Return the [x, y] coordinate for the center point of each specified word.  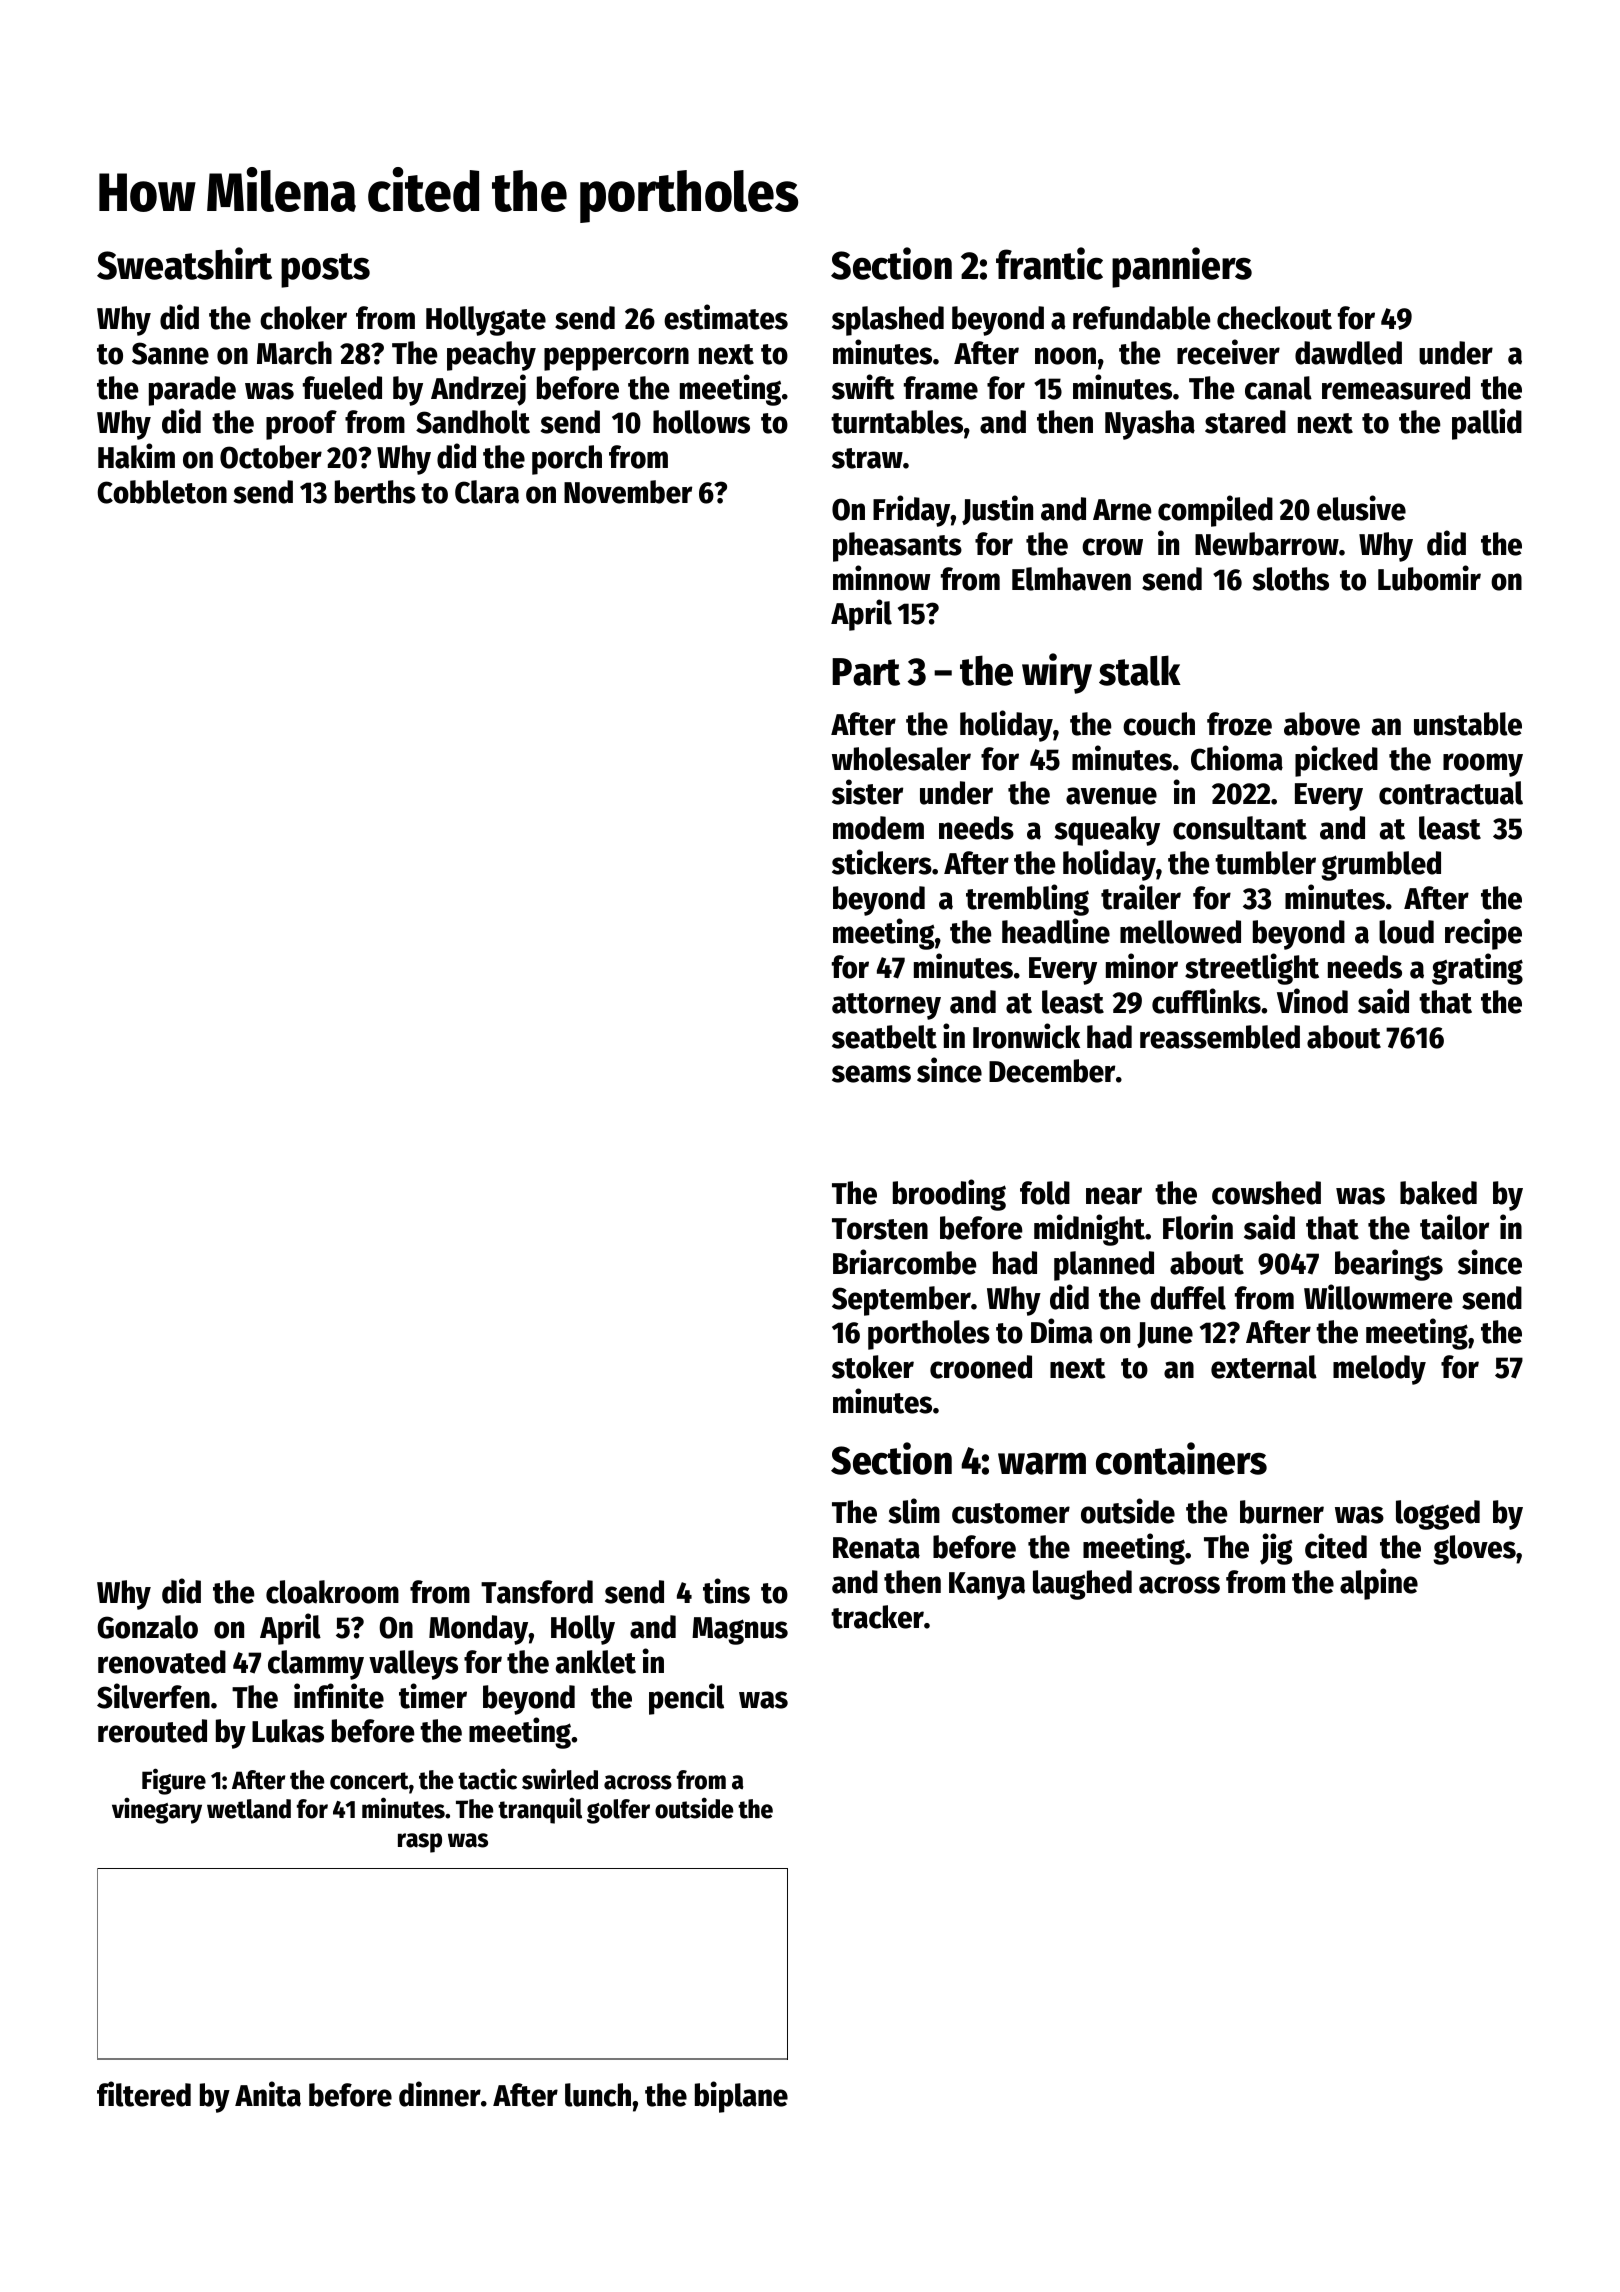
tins [726, 1591]
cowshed [1266, 1193]
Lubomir [1429, 578]
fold [1045, 1193]
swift [863, 387]
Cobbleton [162, 492]
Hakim [136, 456]
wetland [249, 1809]
